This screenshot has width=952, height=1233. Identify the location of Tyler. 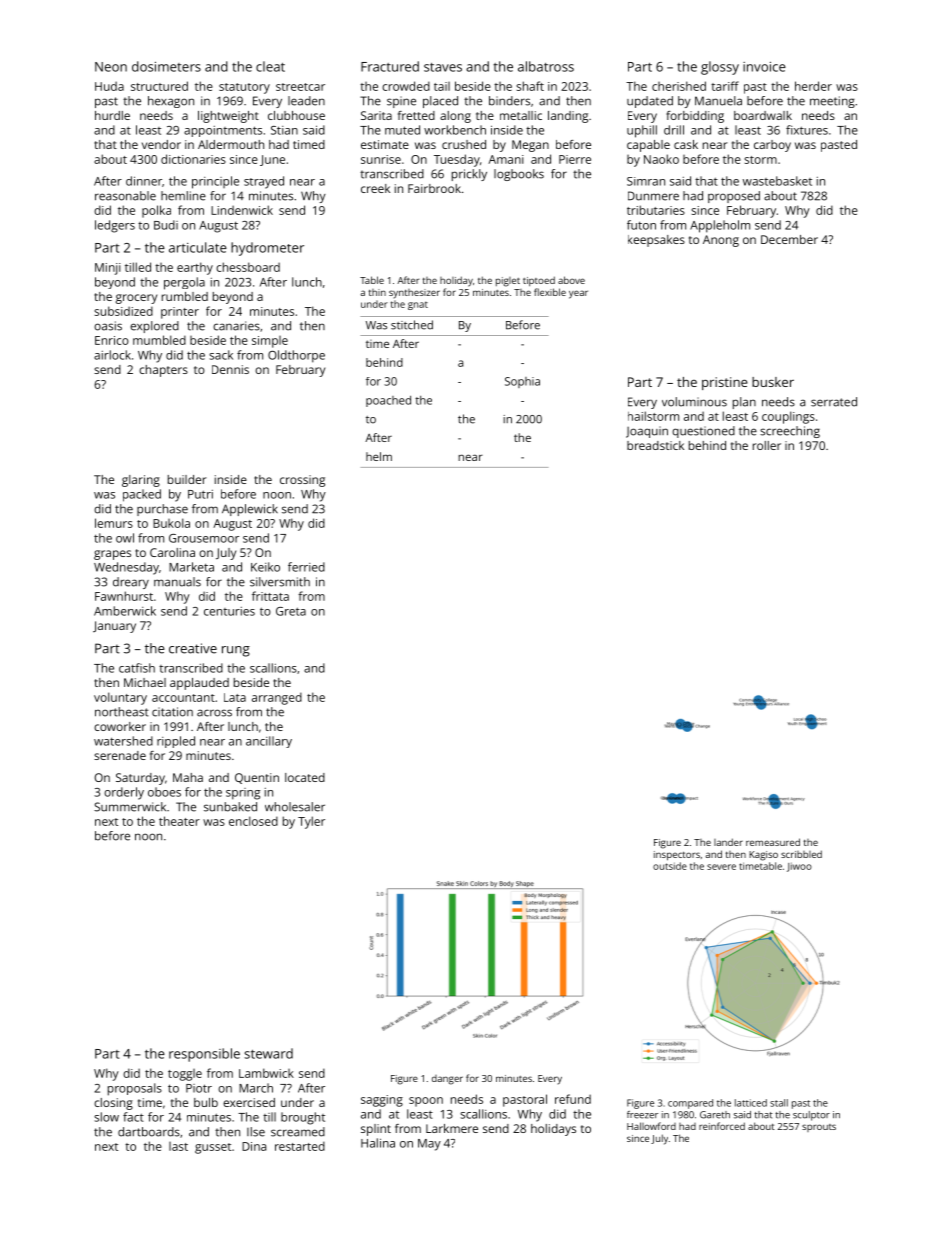
(311, 822).
